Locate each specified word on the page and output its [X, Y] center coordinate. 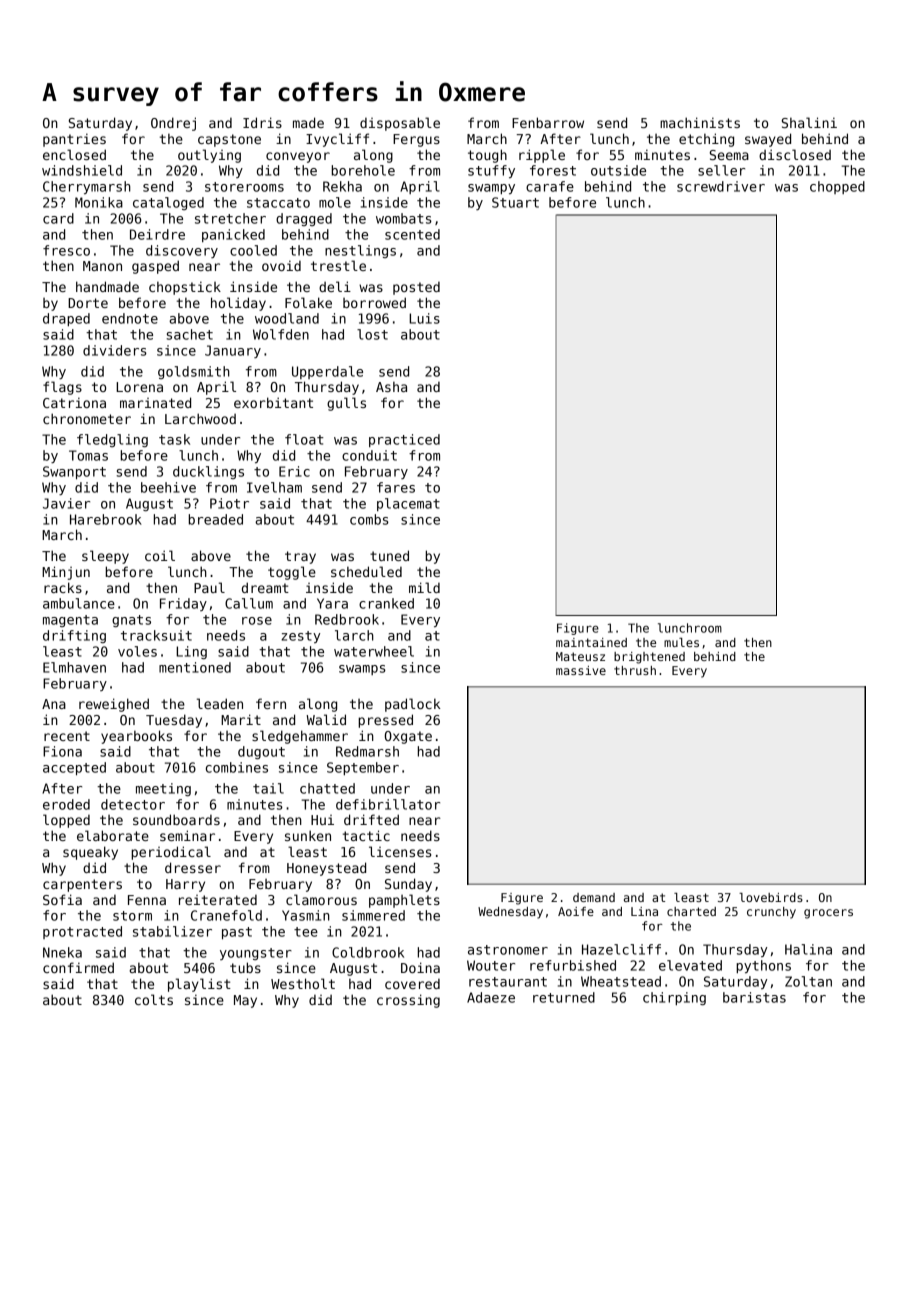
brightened [649, 658]
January [233, 351]
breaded [216, 519]
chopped [837, 187]
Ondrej [173, 124]
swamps [362, 670]
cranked [386, 603]
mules [681, 642]
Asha [391, 386]
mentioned [195, 667]
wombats [404, 218]
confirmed [78, 967]
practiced [404, 440]
